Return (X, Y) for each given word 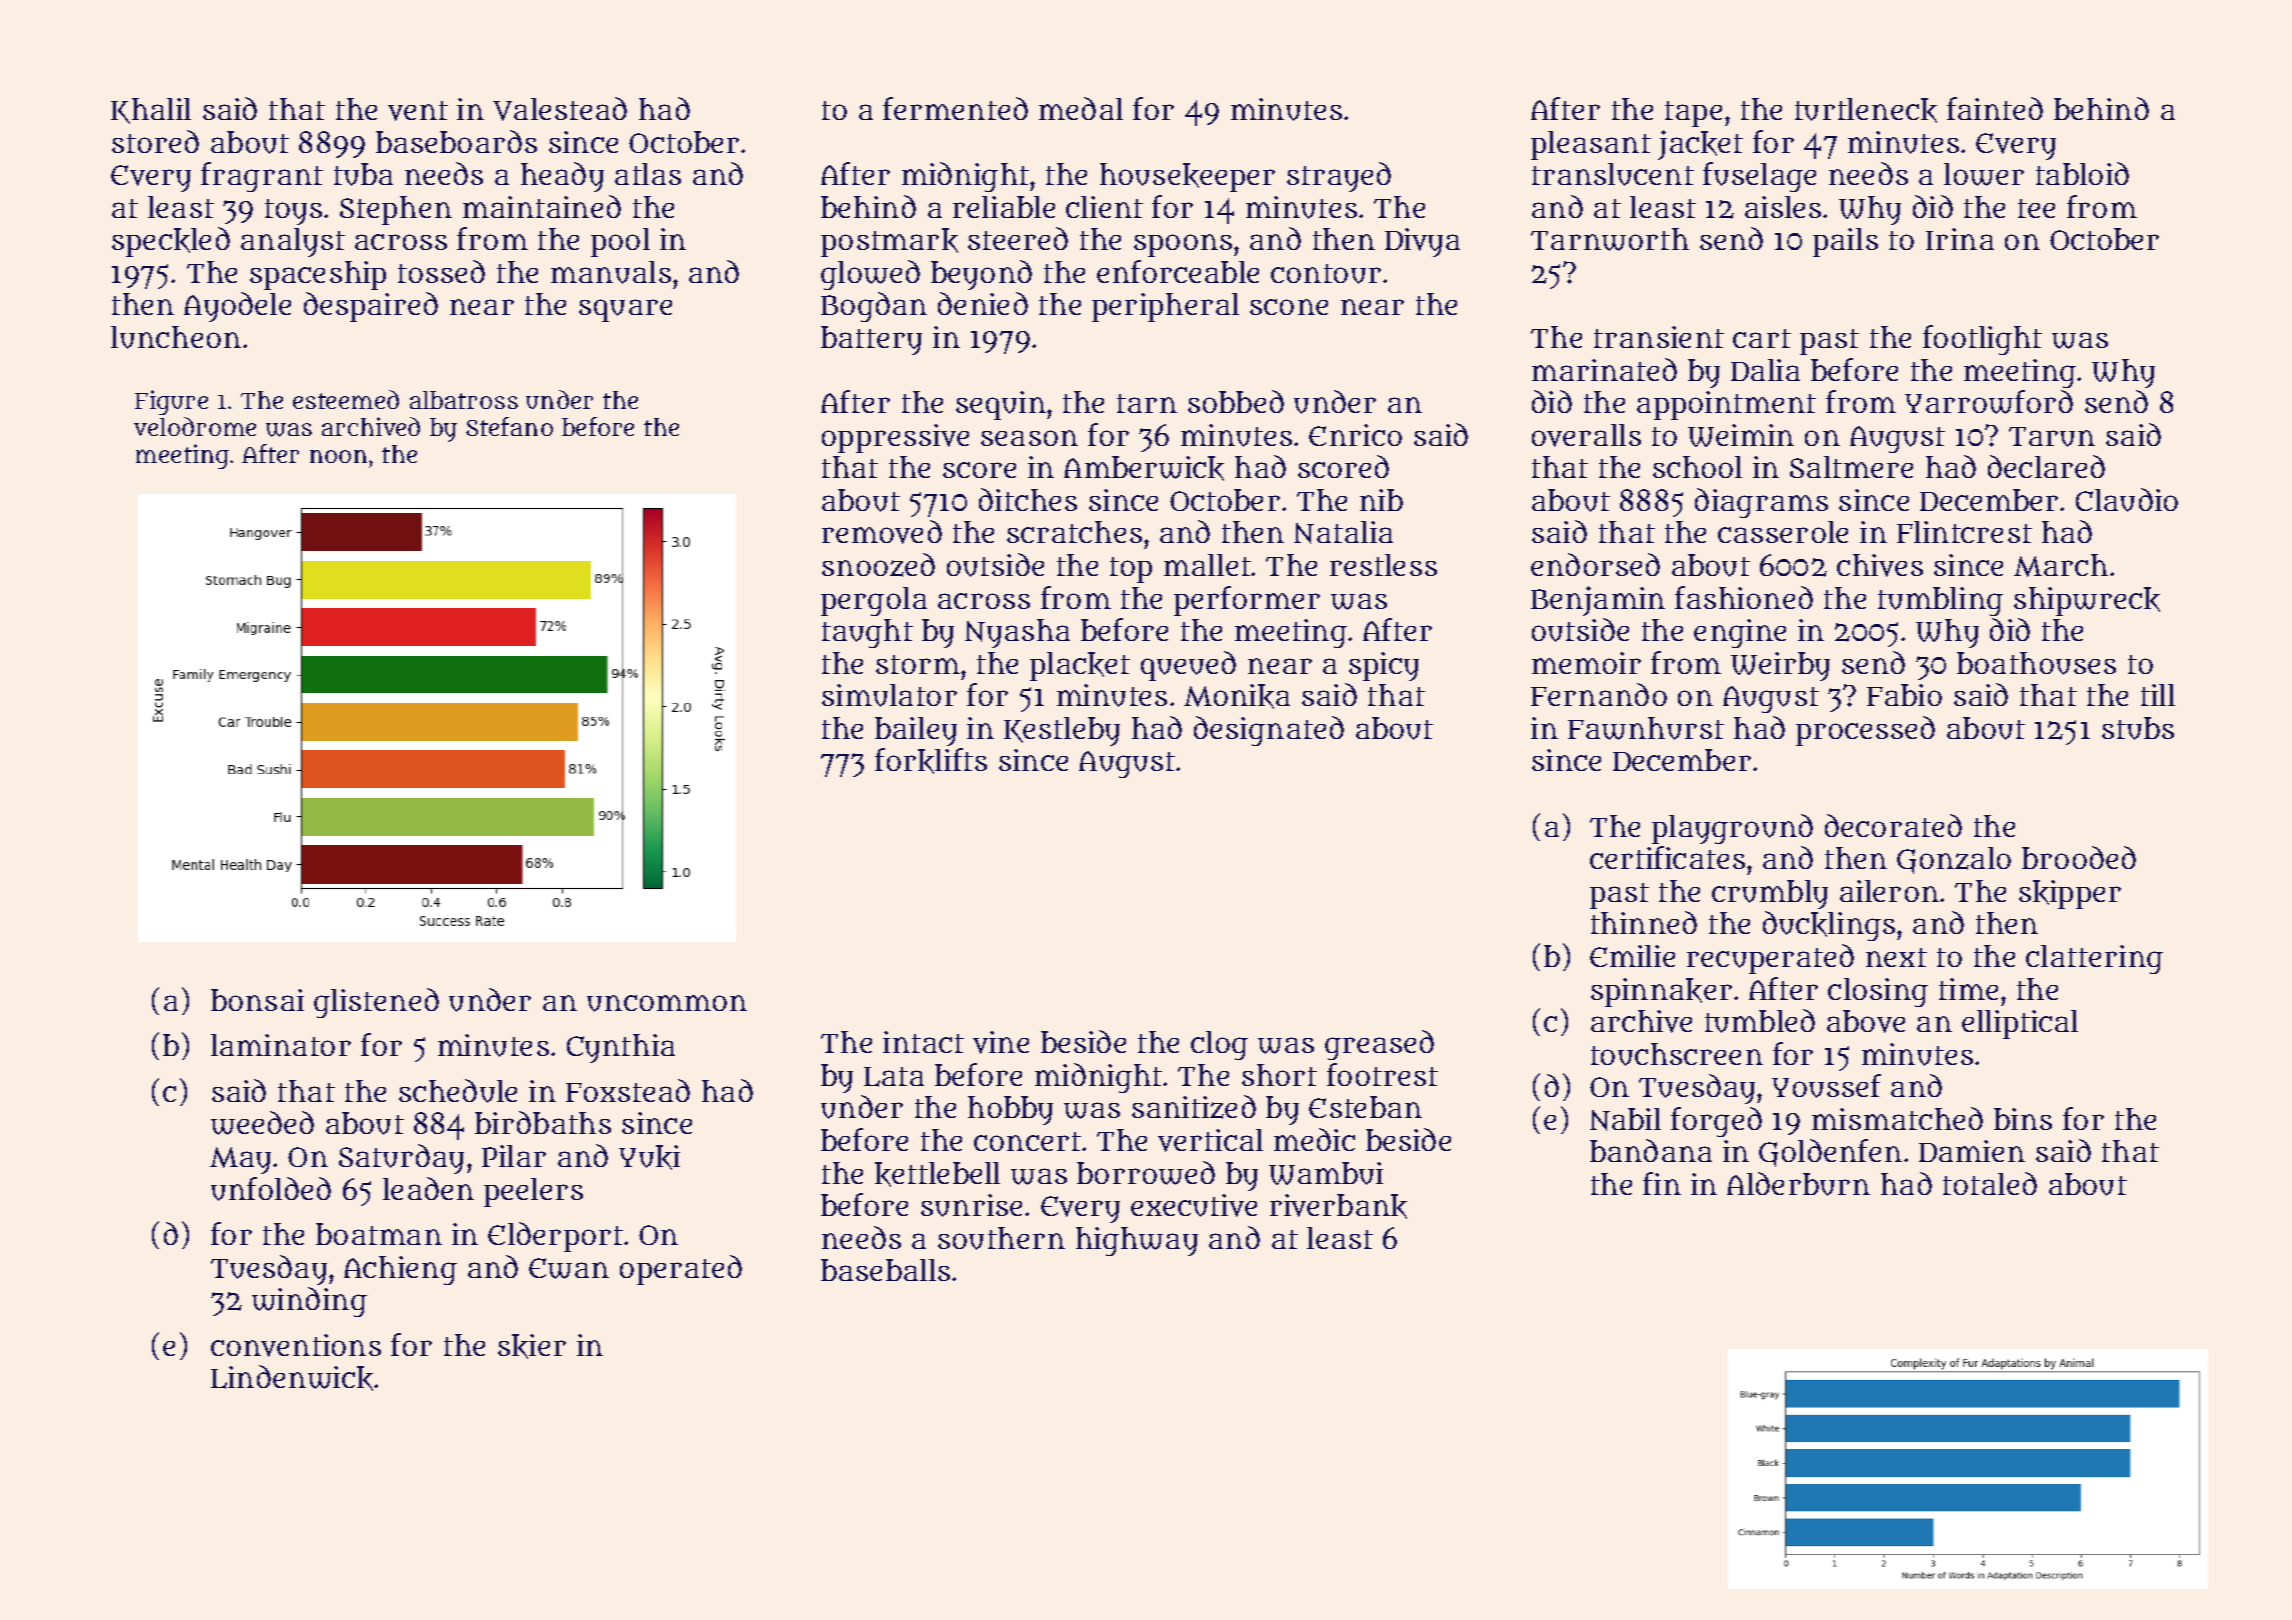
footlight (1982, 340)
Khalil (151, 111)
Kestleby (1062, 731)
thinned (1644, 922)
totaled (1990, 1183)
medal (1081, 108)
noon (338, 456)
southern (1001, 1238)
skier (532, 1346)
